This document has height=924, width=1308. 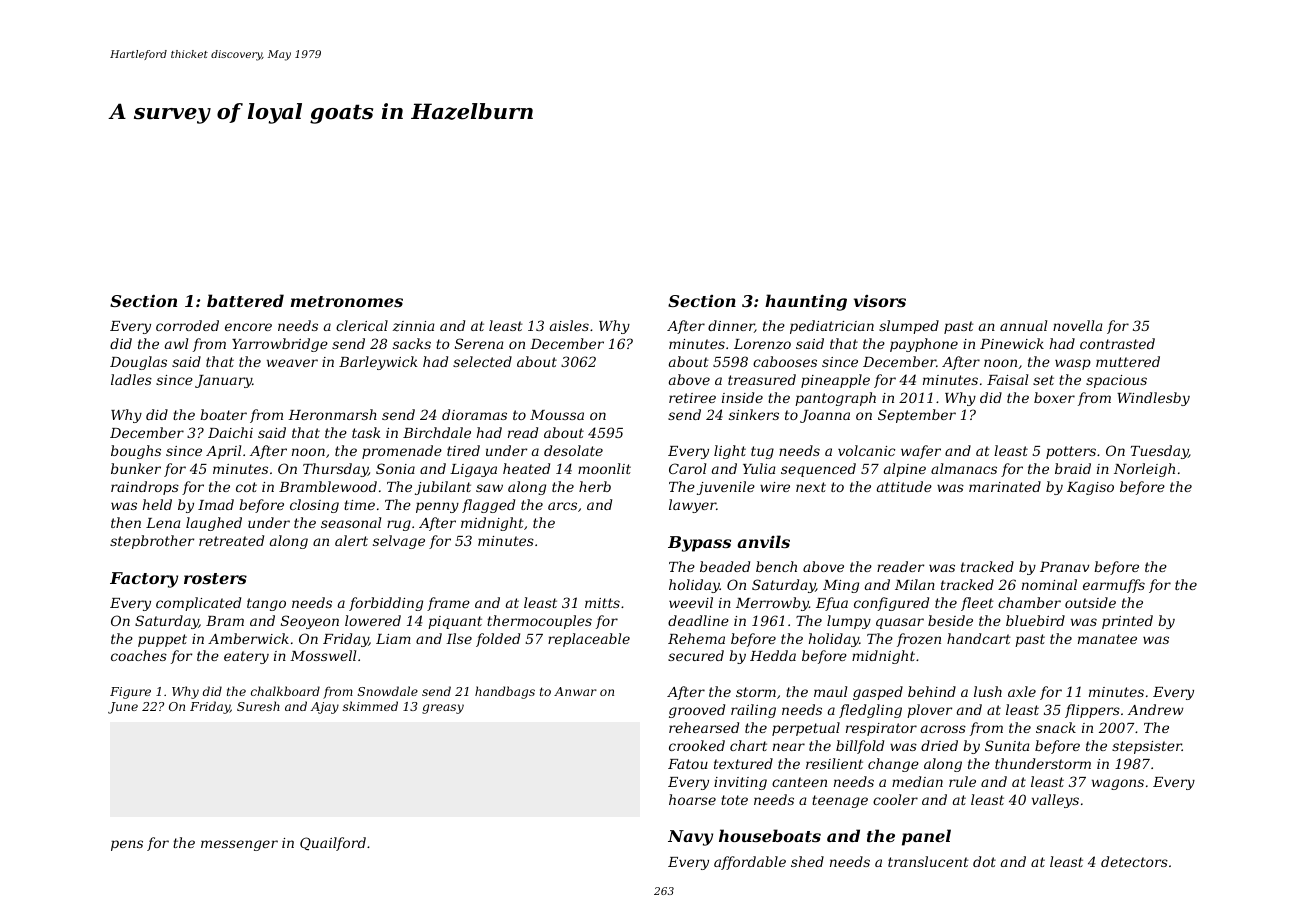 I want to click on Pranav, so click(x=1065, y=567).
